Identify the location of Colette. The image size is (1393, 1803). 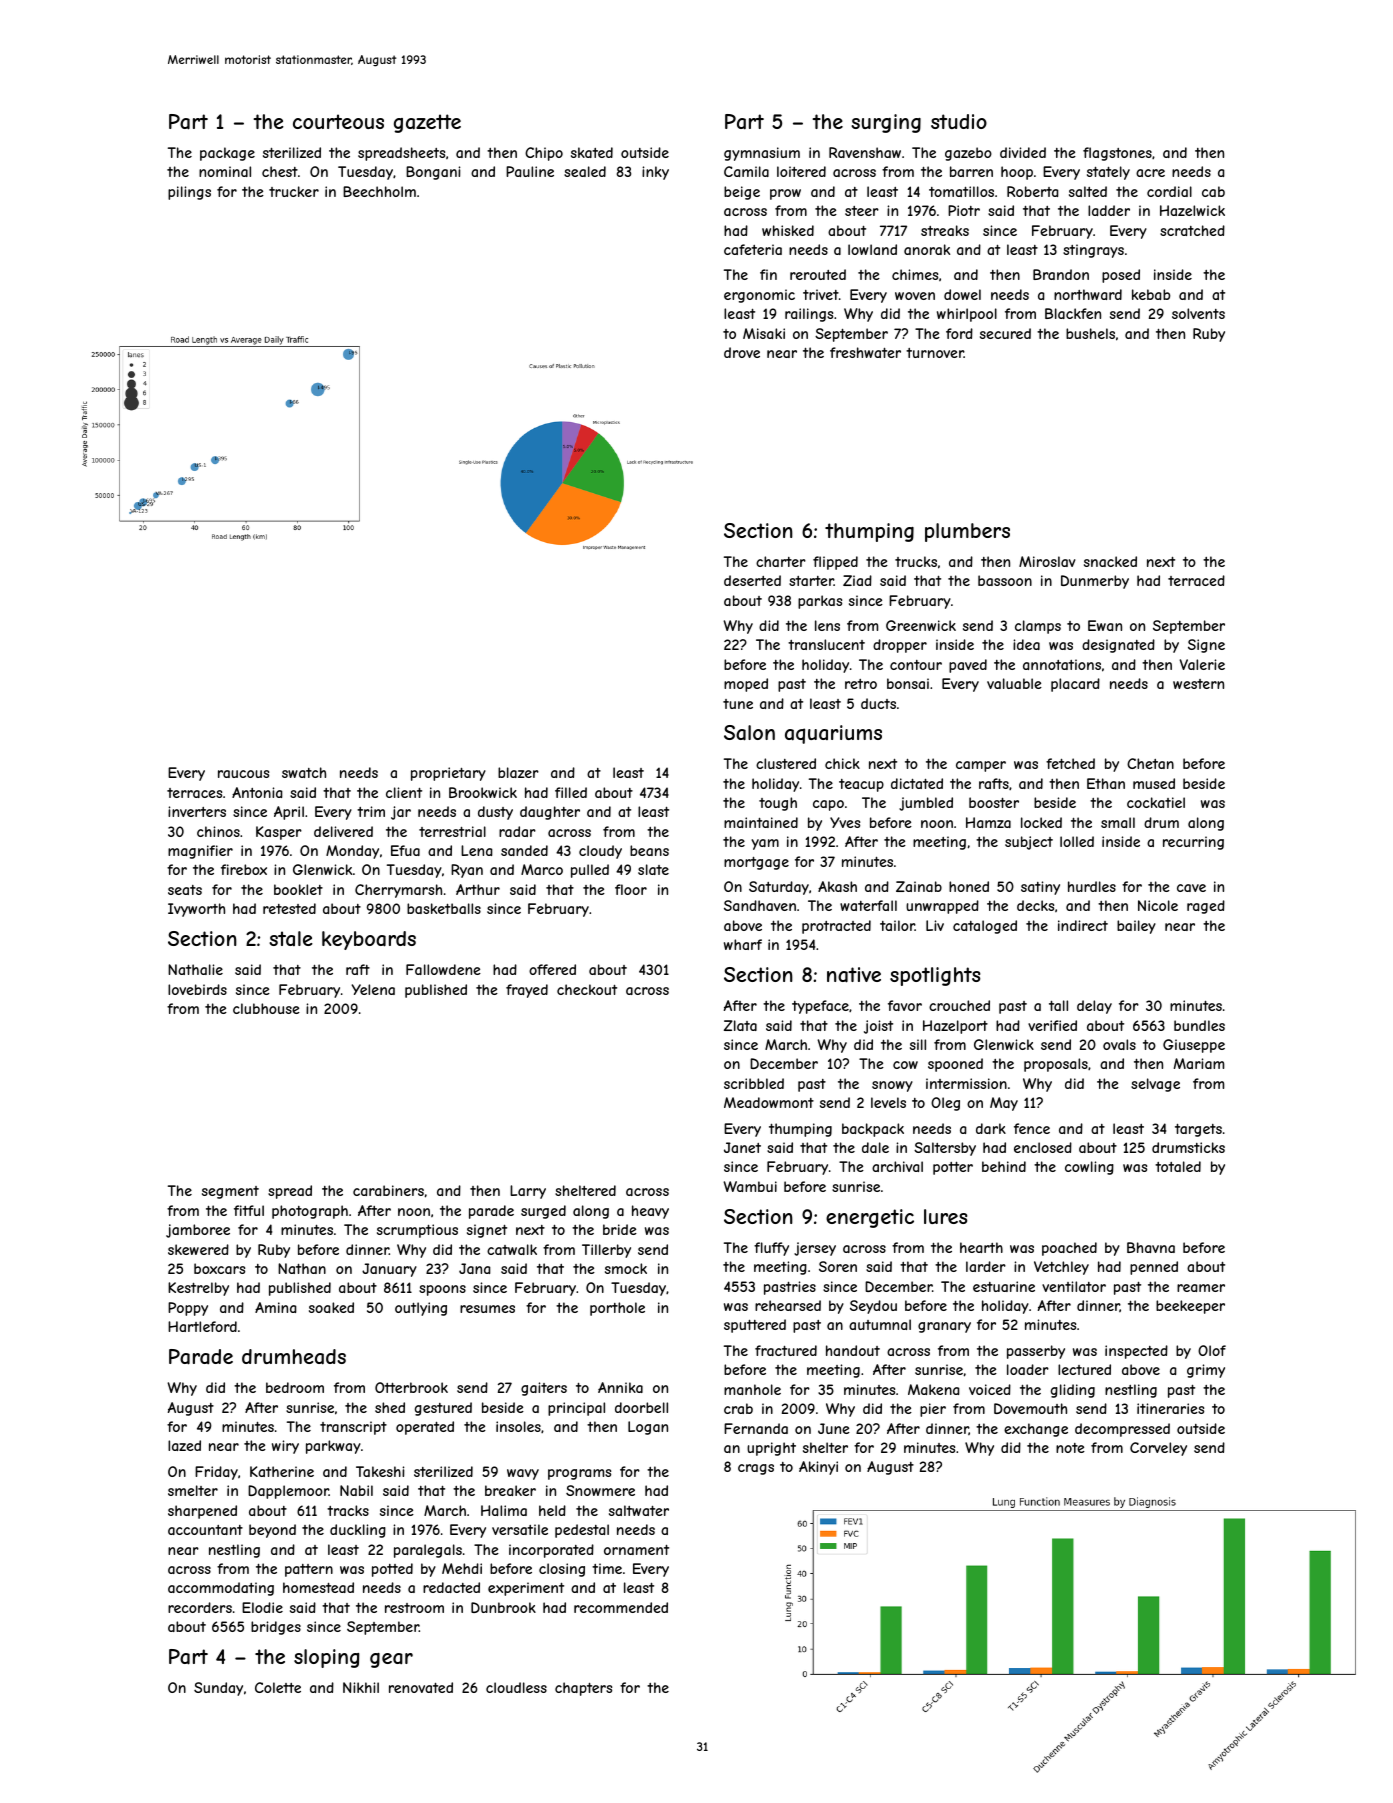
(278, 1687).
